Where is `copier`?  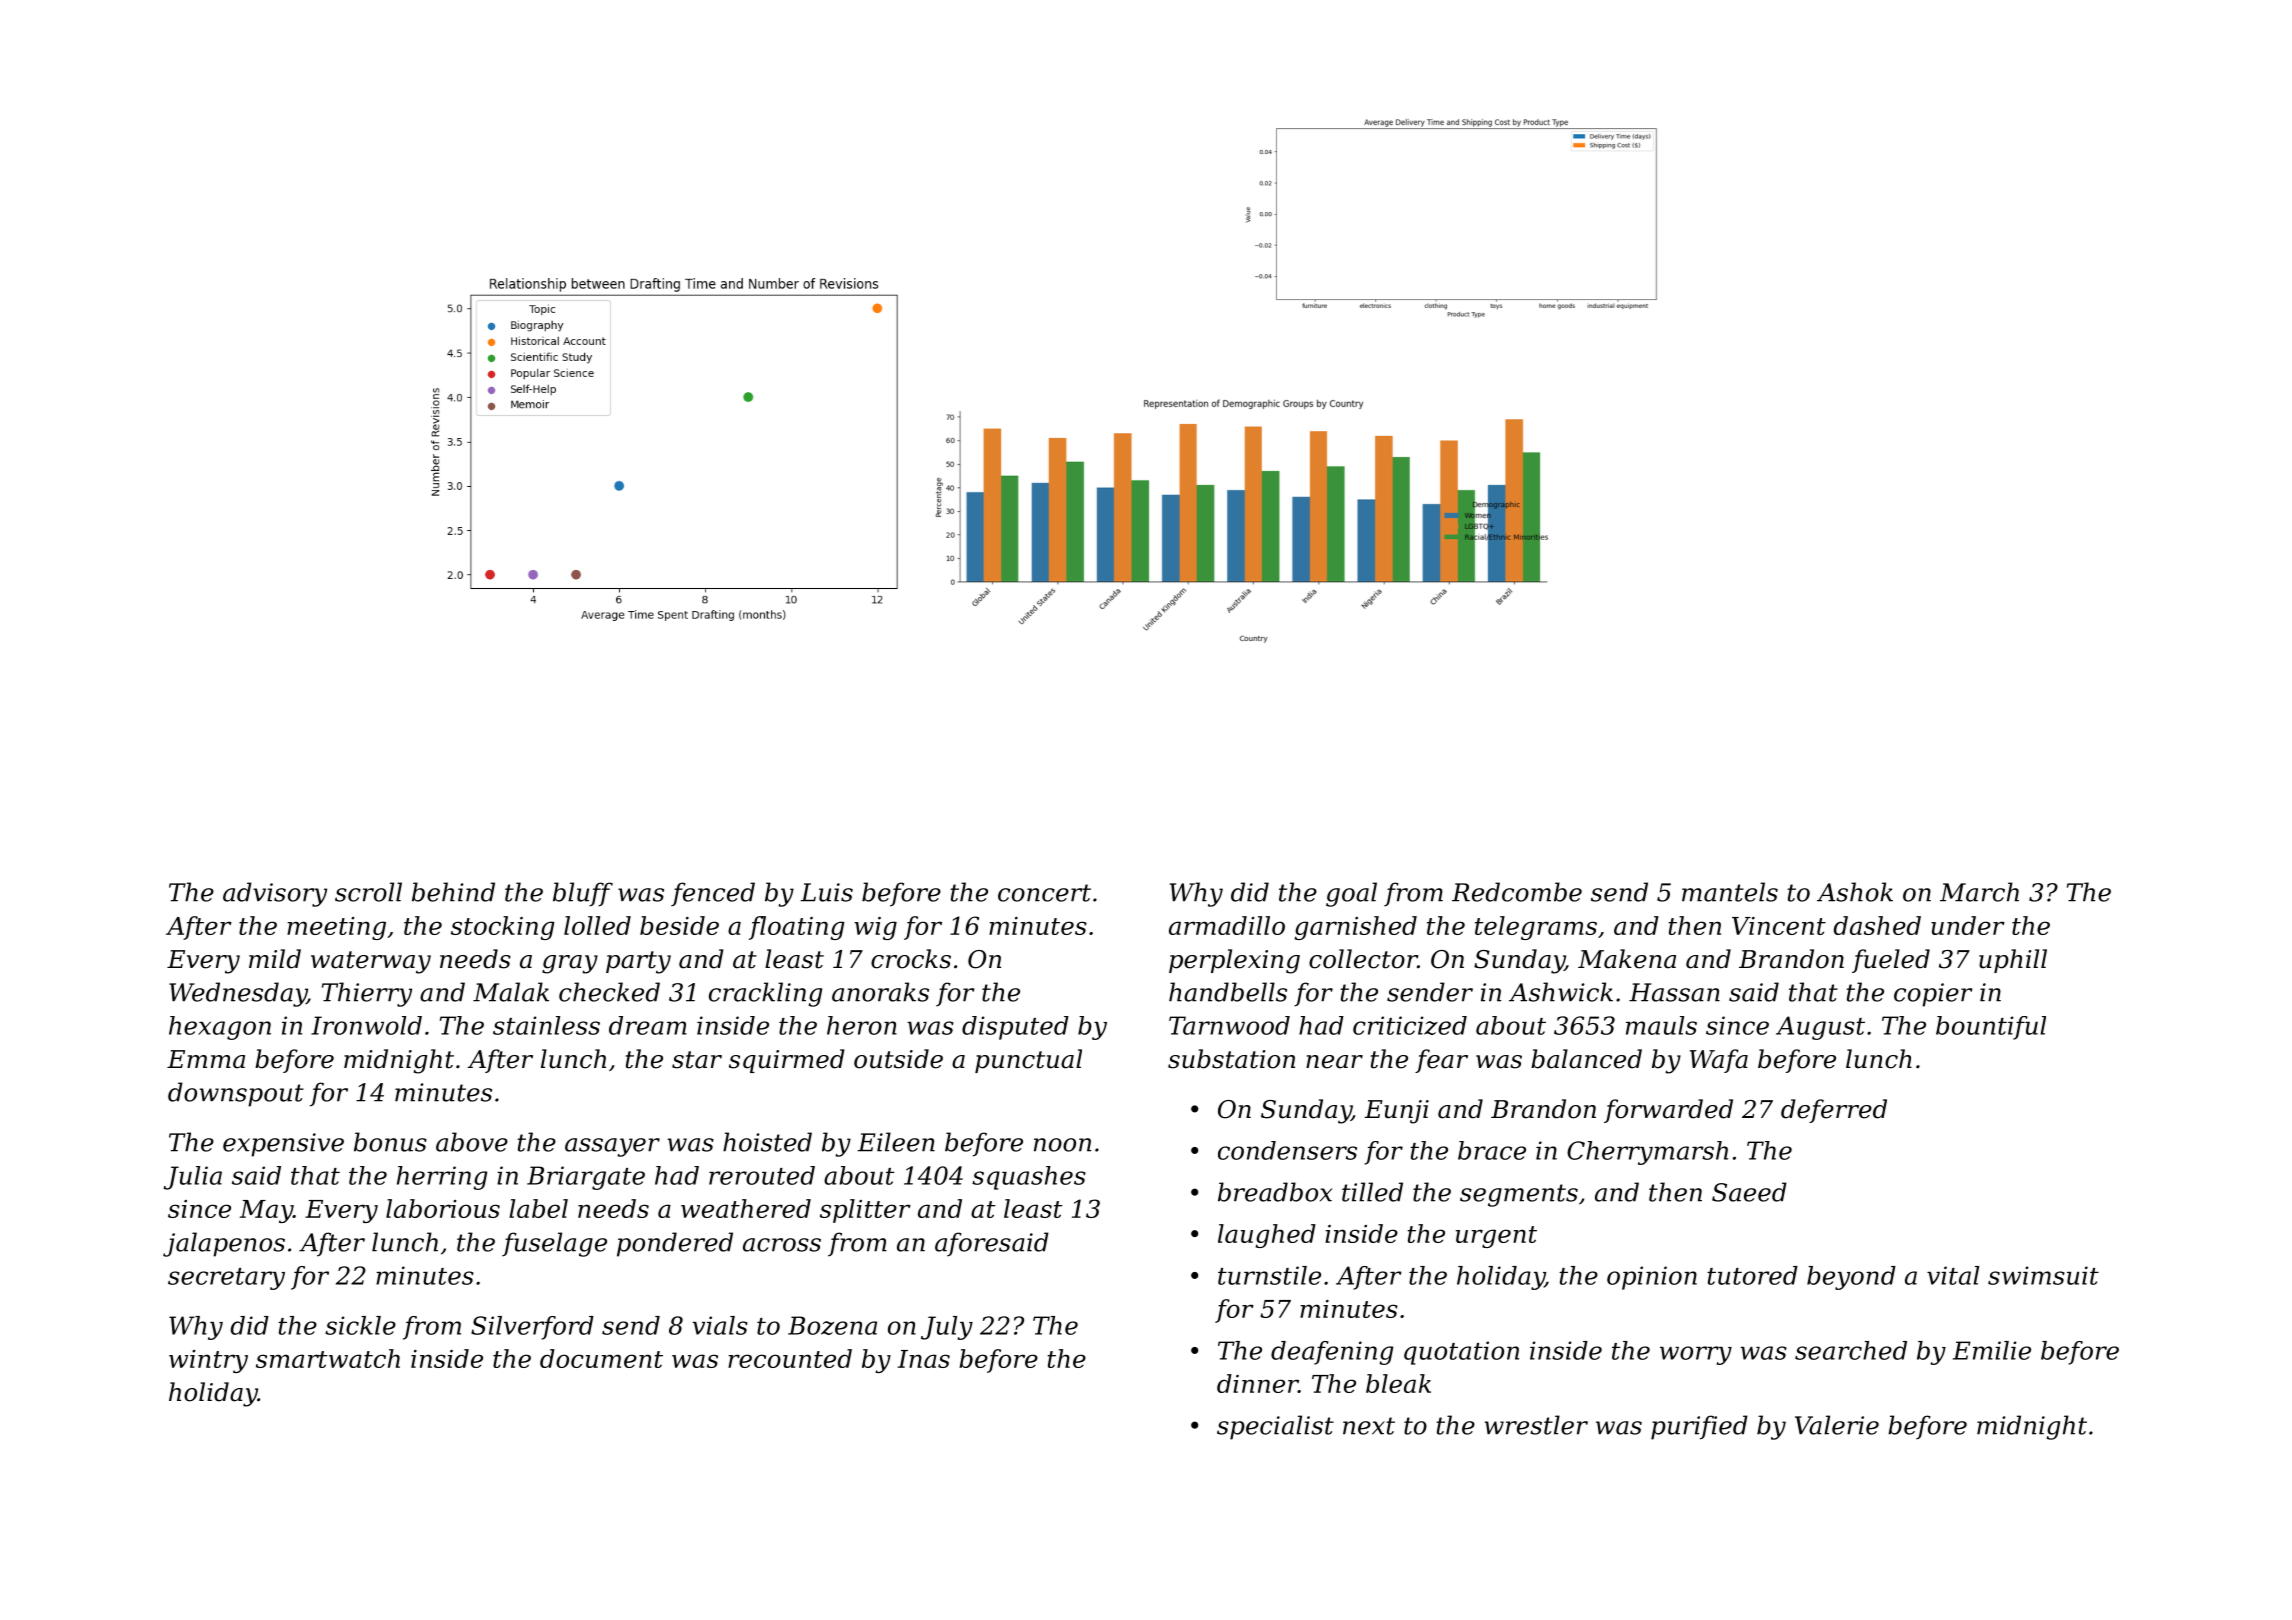 copier is located at coordinates (1933, 995).
